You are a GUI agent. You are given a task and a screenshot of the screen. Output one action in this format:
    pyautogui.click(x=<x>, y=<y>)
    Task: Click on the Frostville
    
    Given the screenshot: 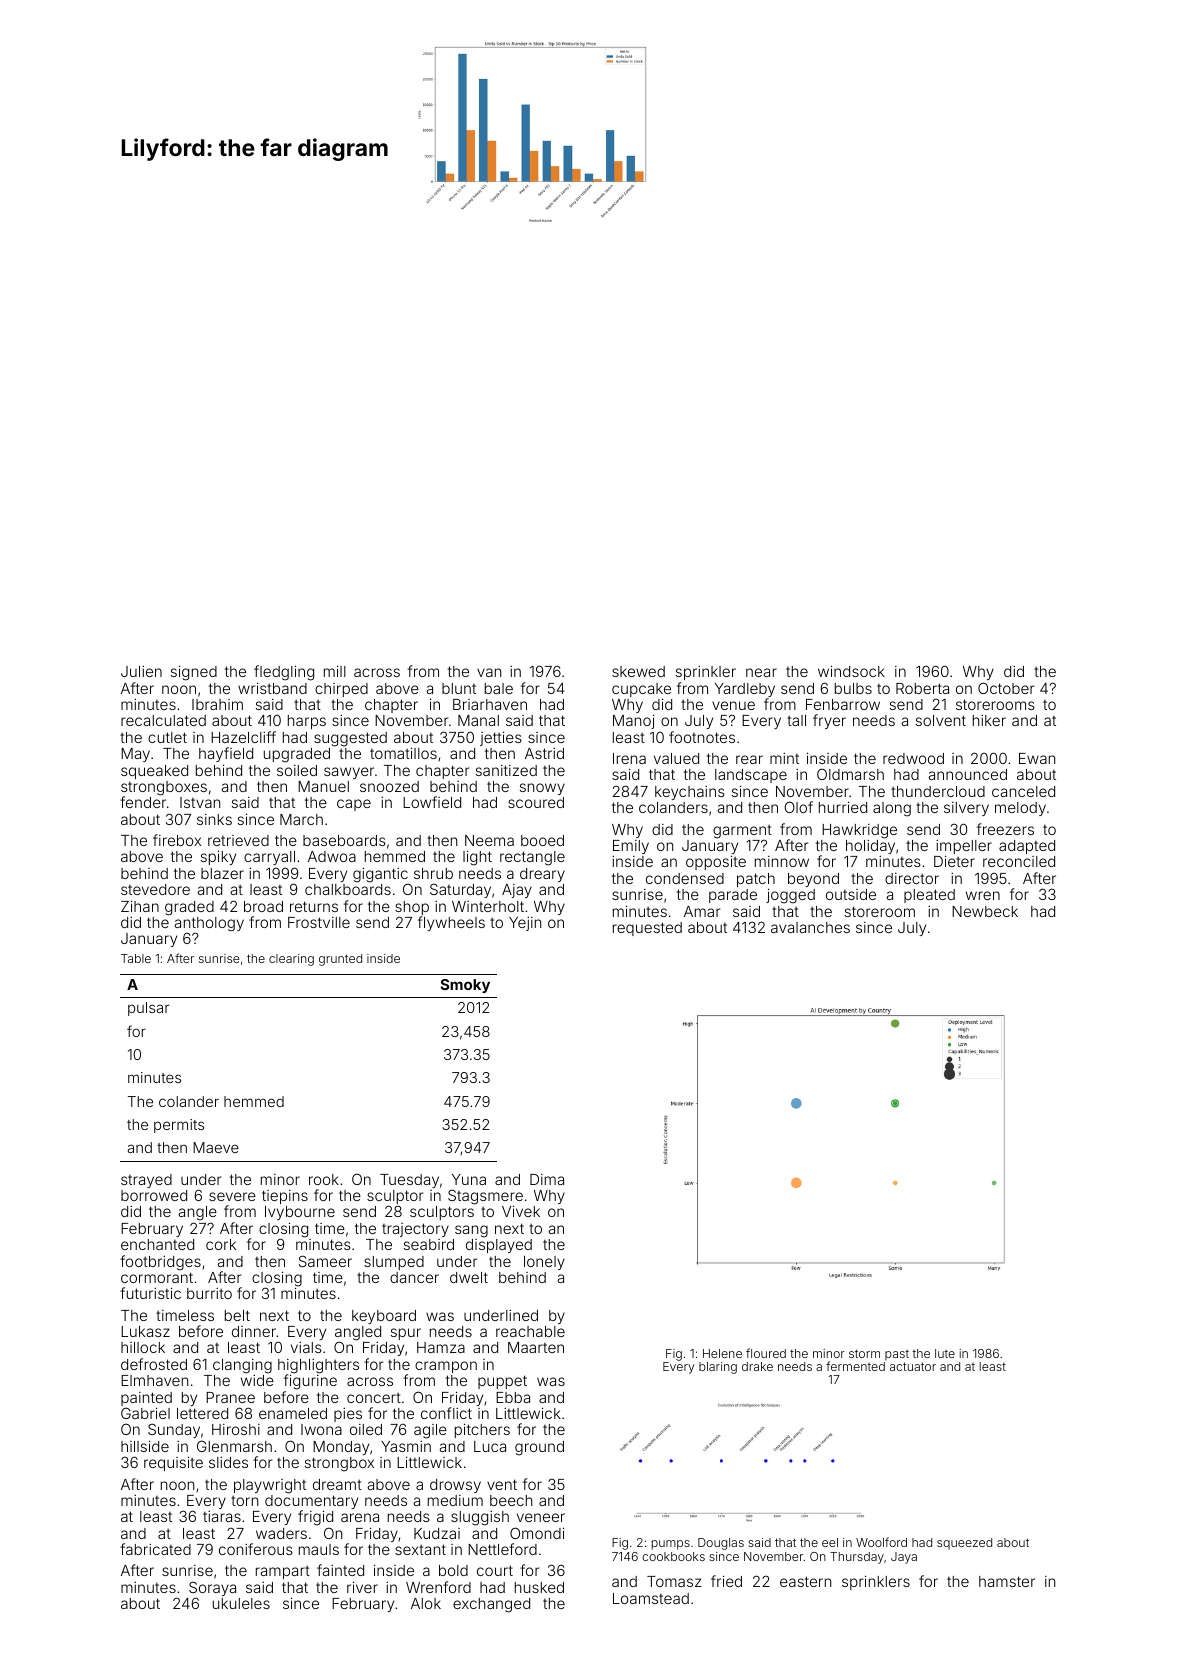 What is the action you would take?
    pyautogui.click(x=319, y=922)
